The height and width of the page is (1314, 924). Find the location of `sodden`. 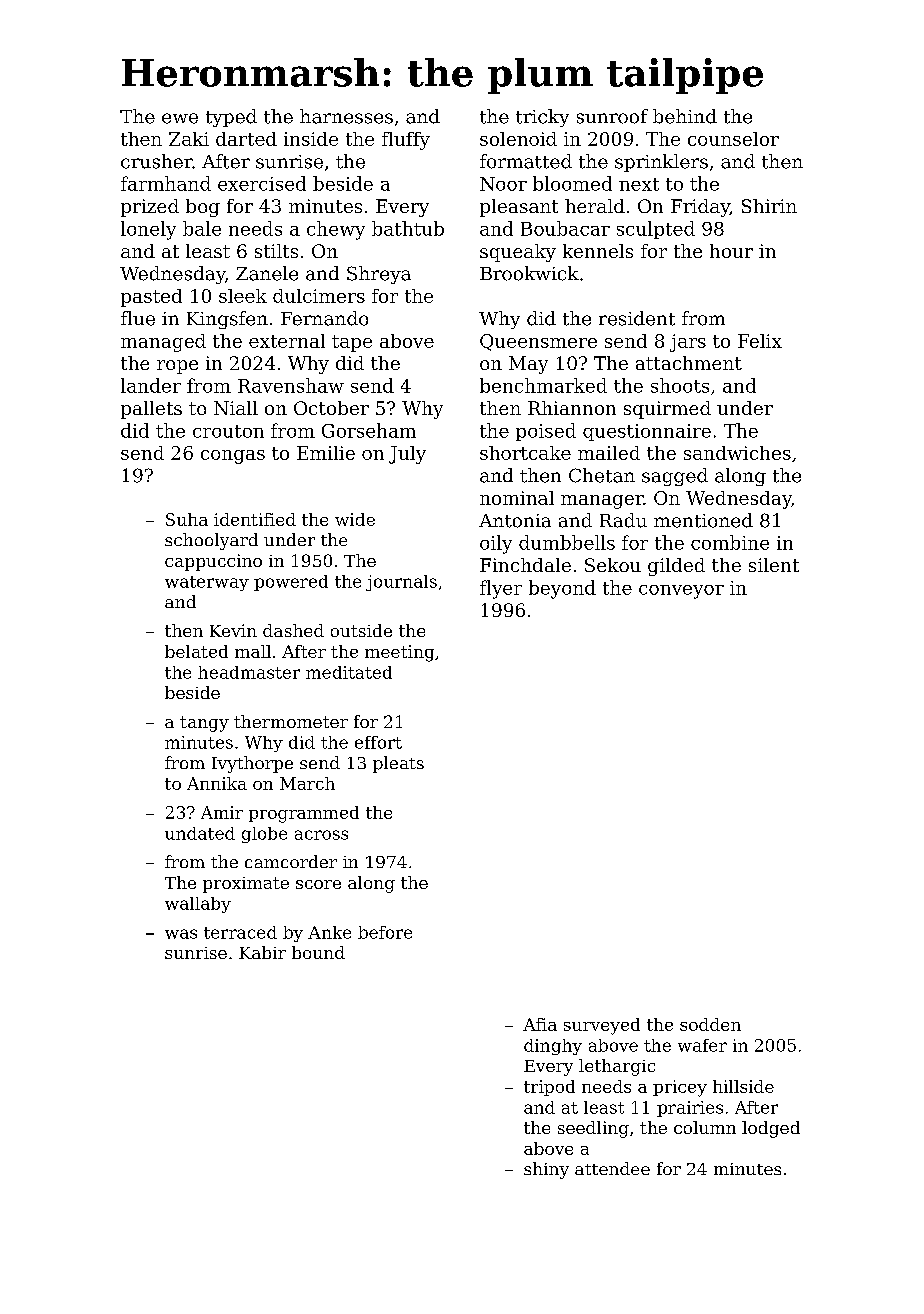

sodden is located at coordinates (710, 1024).
